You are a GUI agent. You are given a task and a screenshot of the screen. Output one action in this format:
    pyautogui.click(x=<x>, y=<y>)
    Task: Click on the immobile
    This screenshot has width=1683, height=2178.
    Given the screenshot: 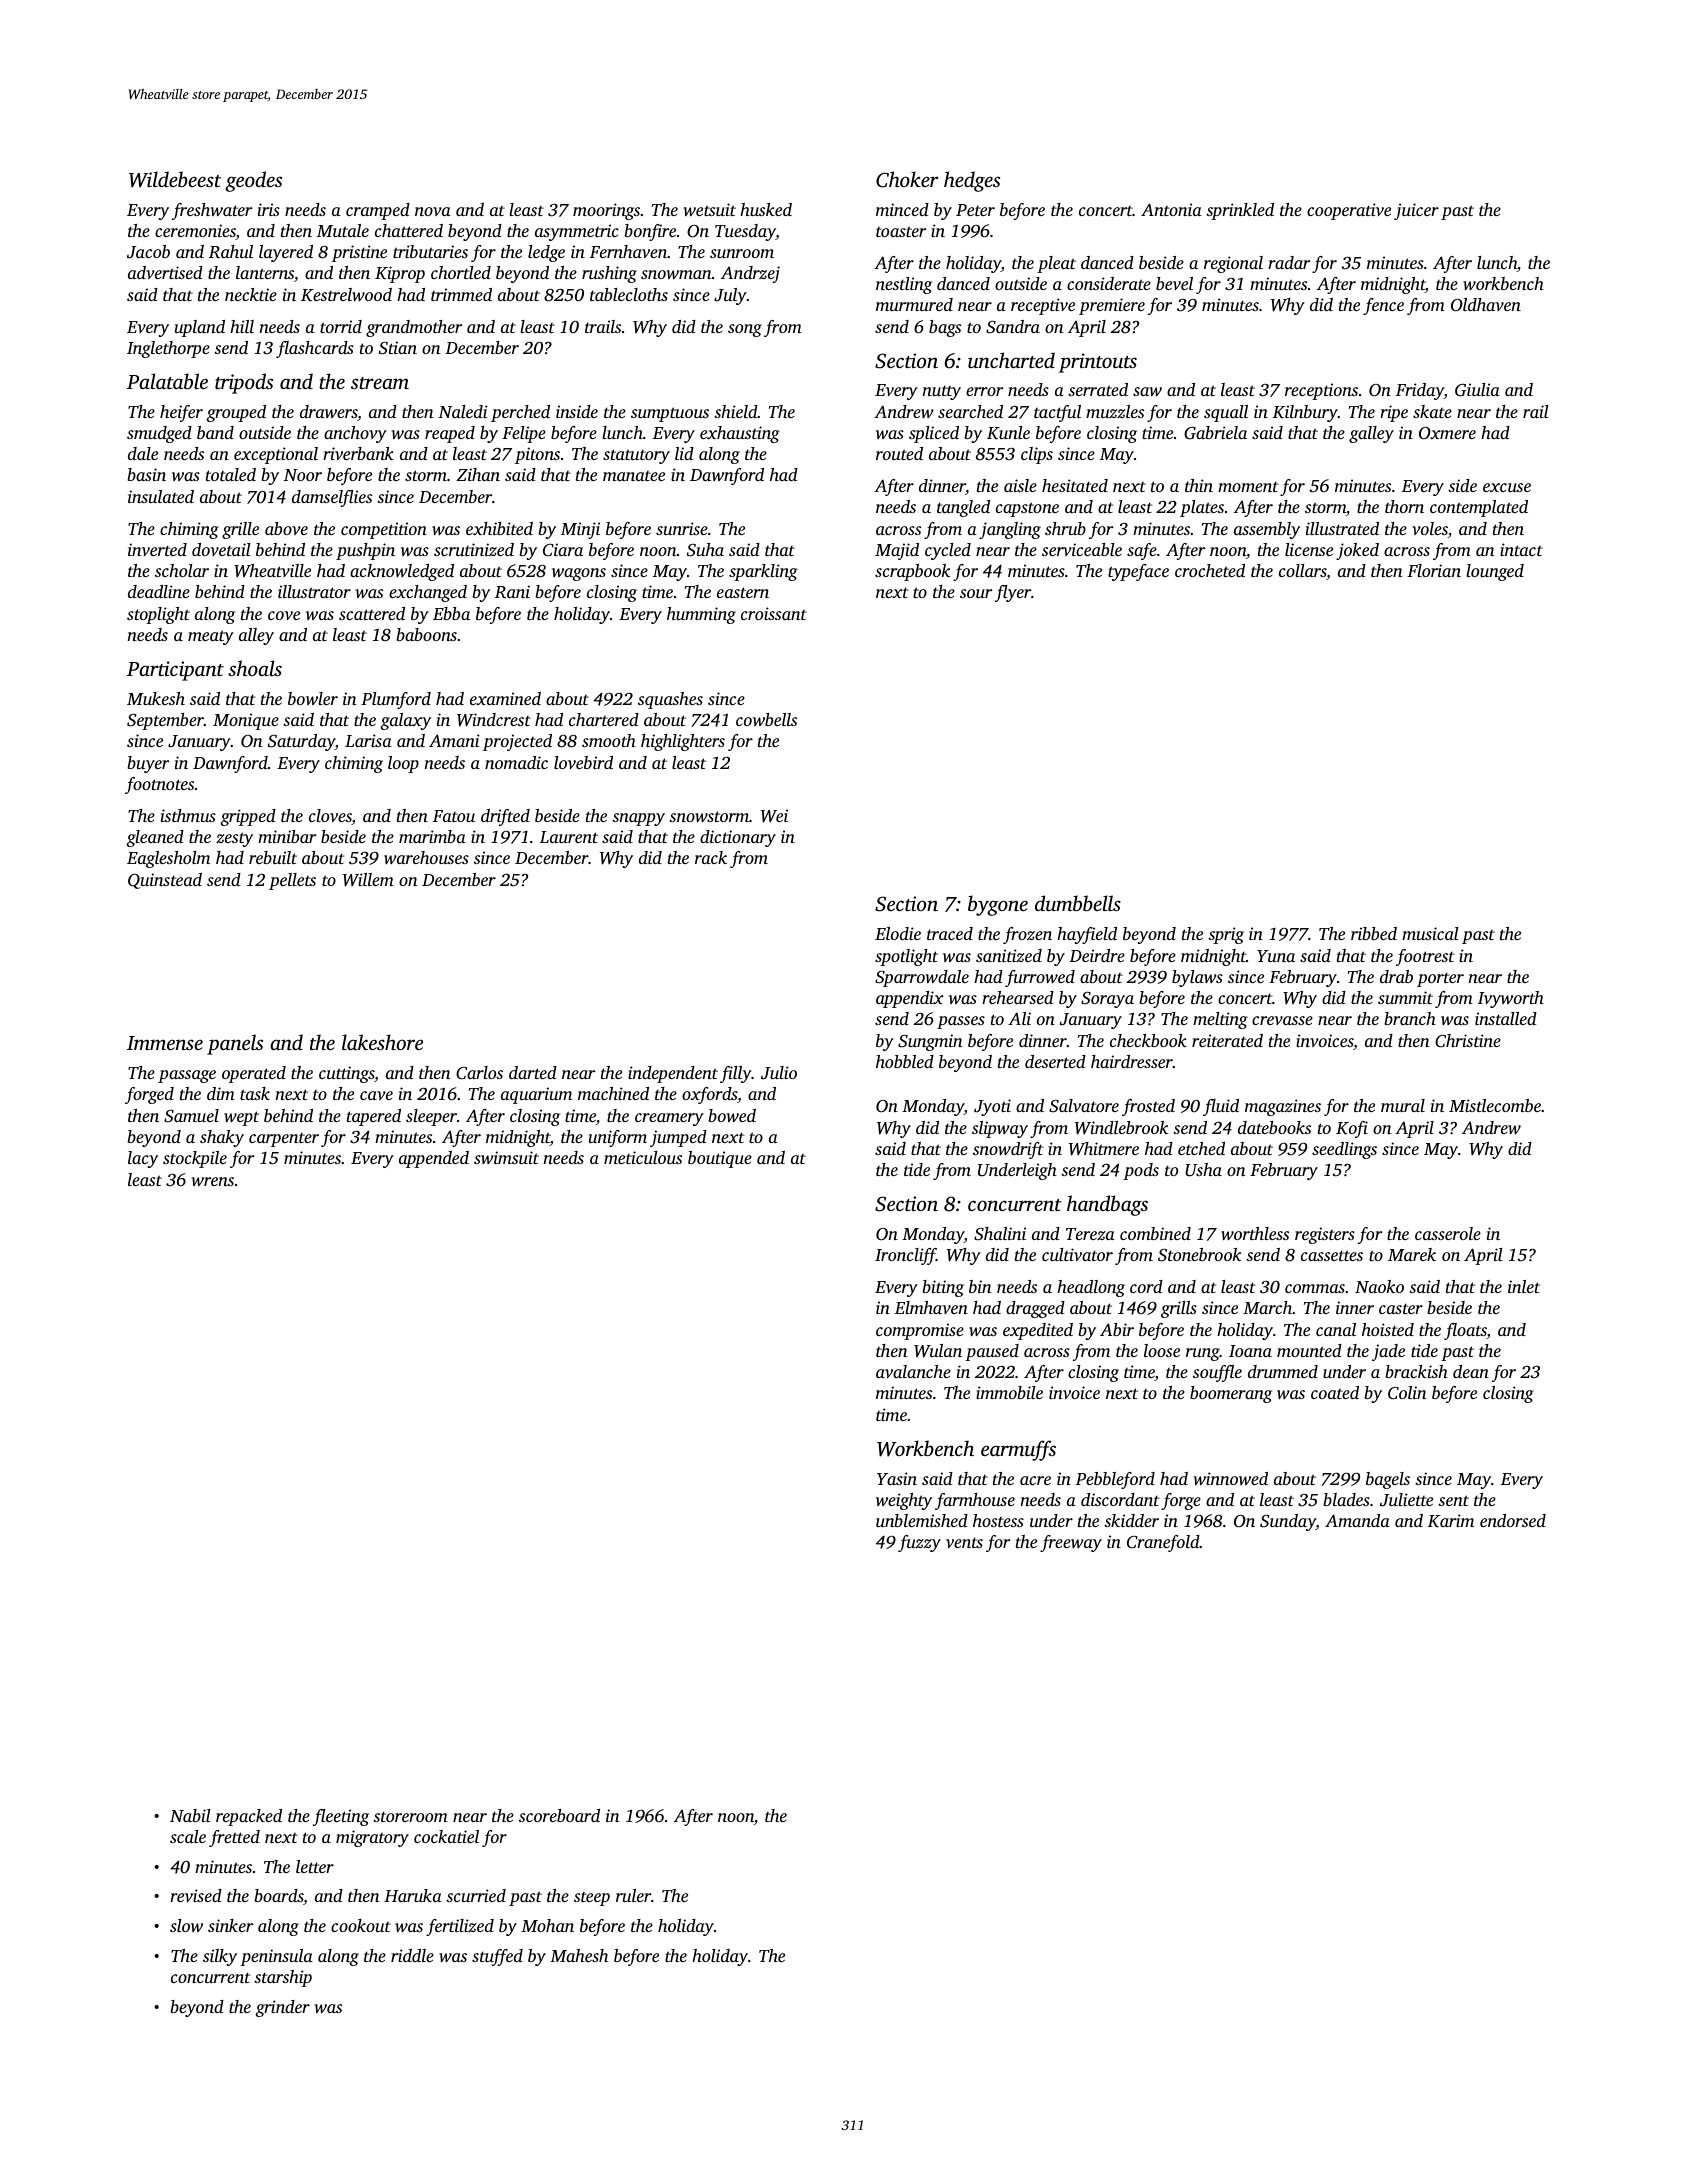 What is the action you would take?
    pyautogui.click(x=1009, y=1392)
